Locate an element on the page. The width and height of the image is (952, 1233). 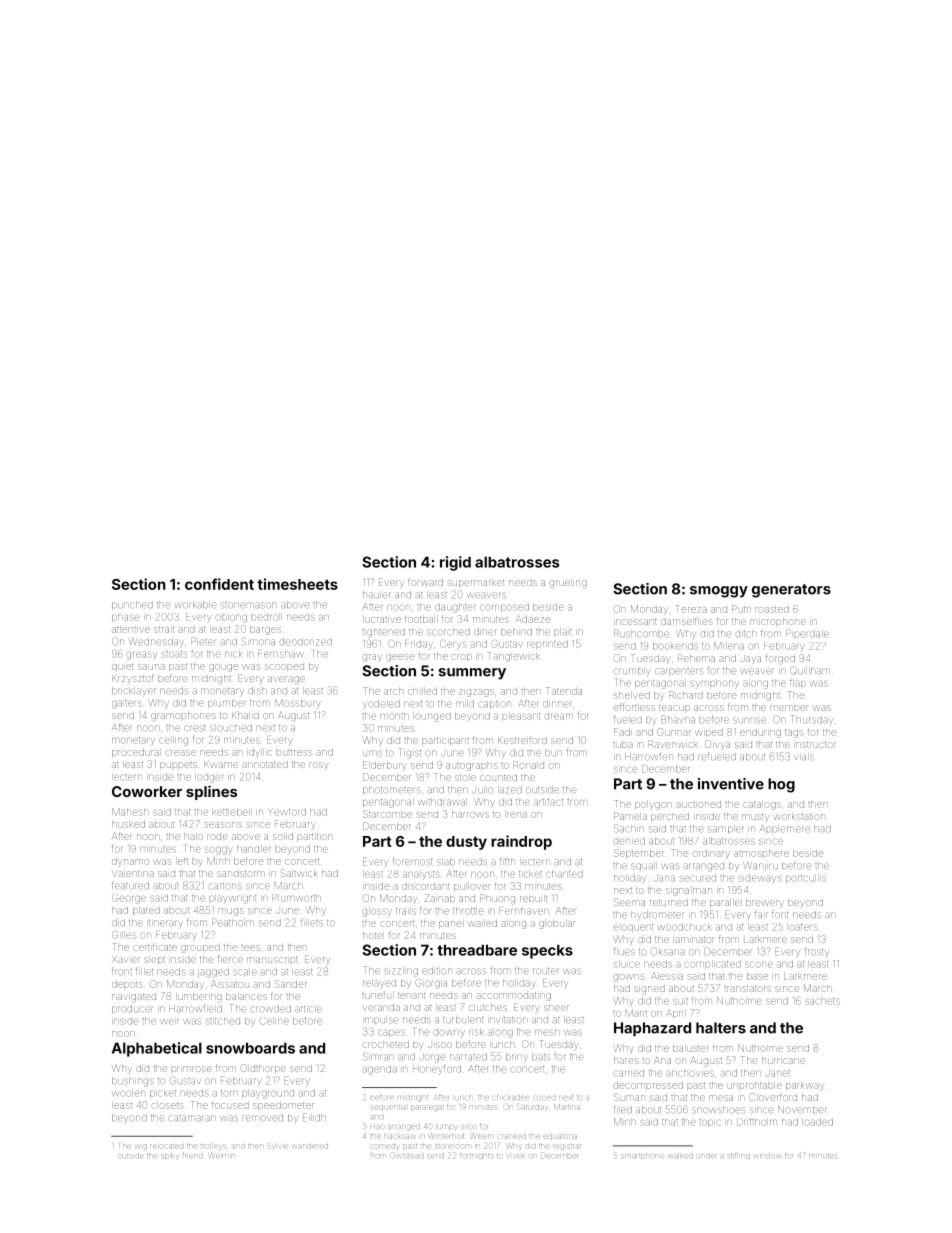
window is located at coordinates (767, 1156).
